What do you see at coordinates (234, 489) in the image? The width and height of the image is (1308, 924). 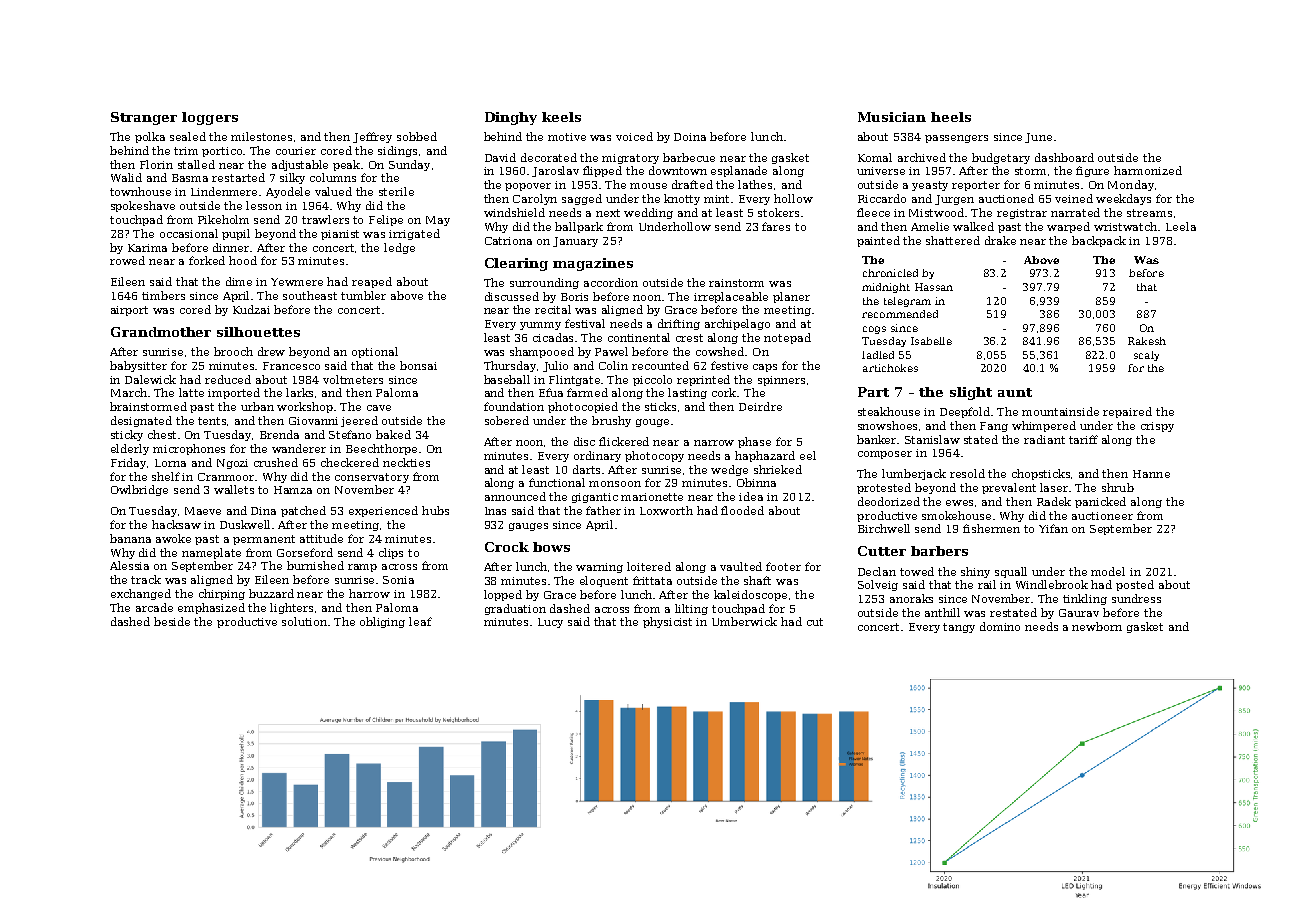 I see `wallets` at bounding box center [234, 489].
